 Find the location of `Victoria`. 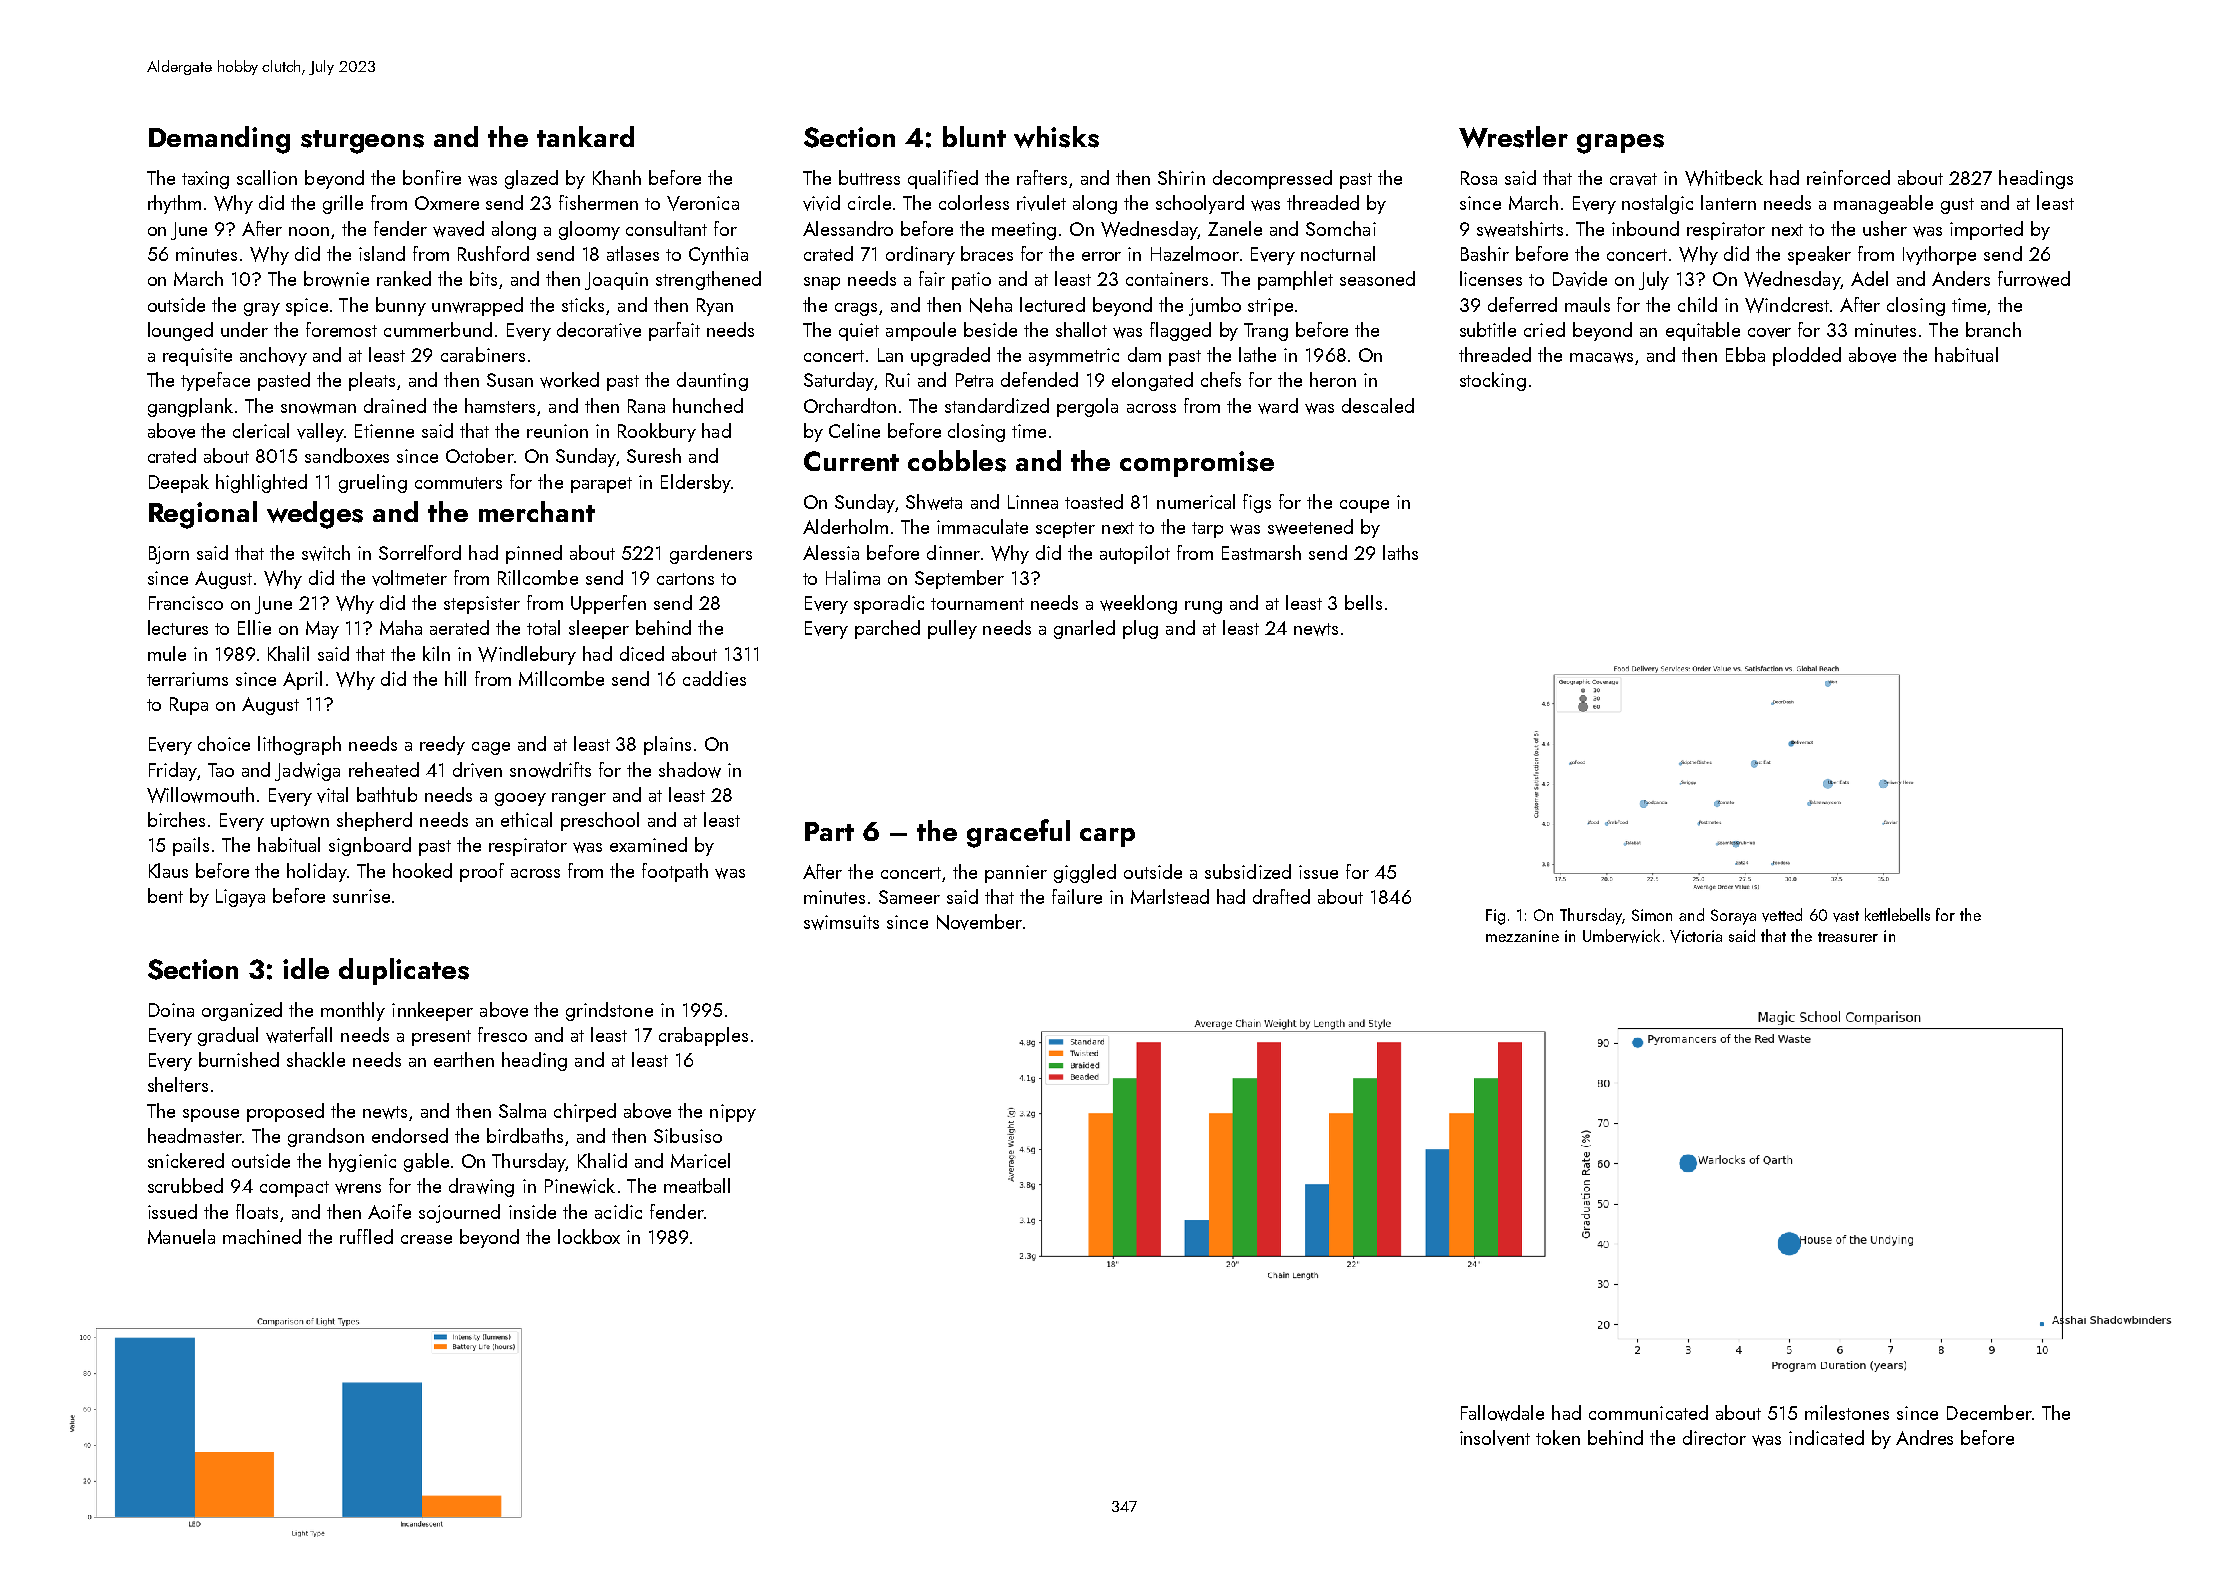

Victoria is located at coordinates (1696, 936).
